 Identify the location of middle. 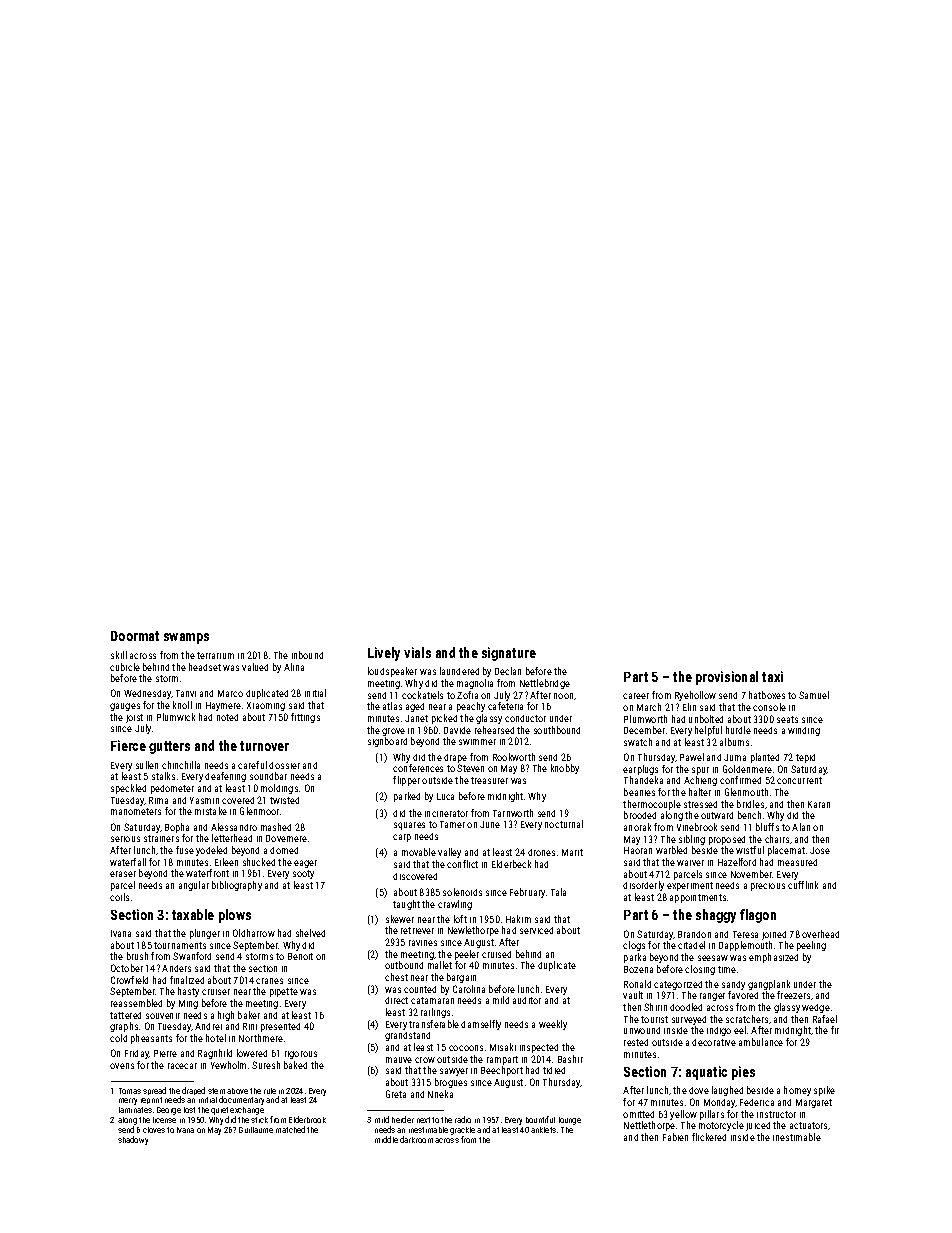
(386, 1139).
